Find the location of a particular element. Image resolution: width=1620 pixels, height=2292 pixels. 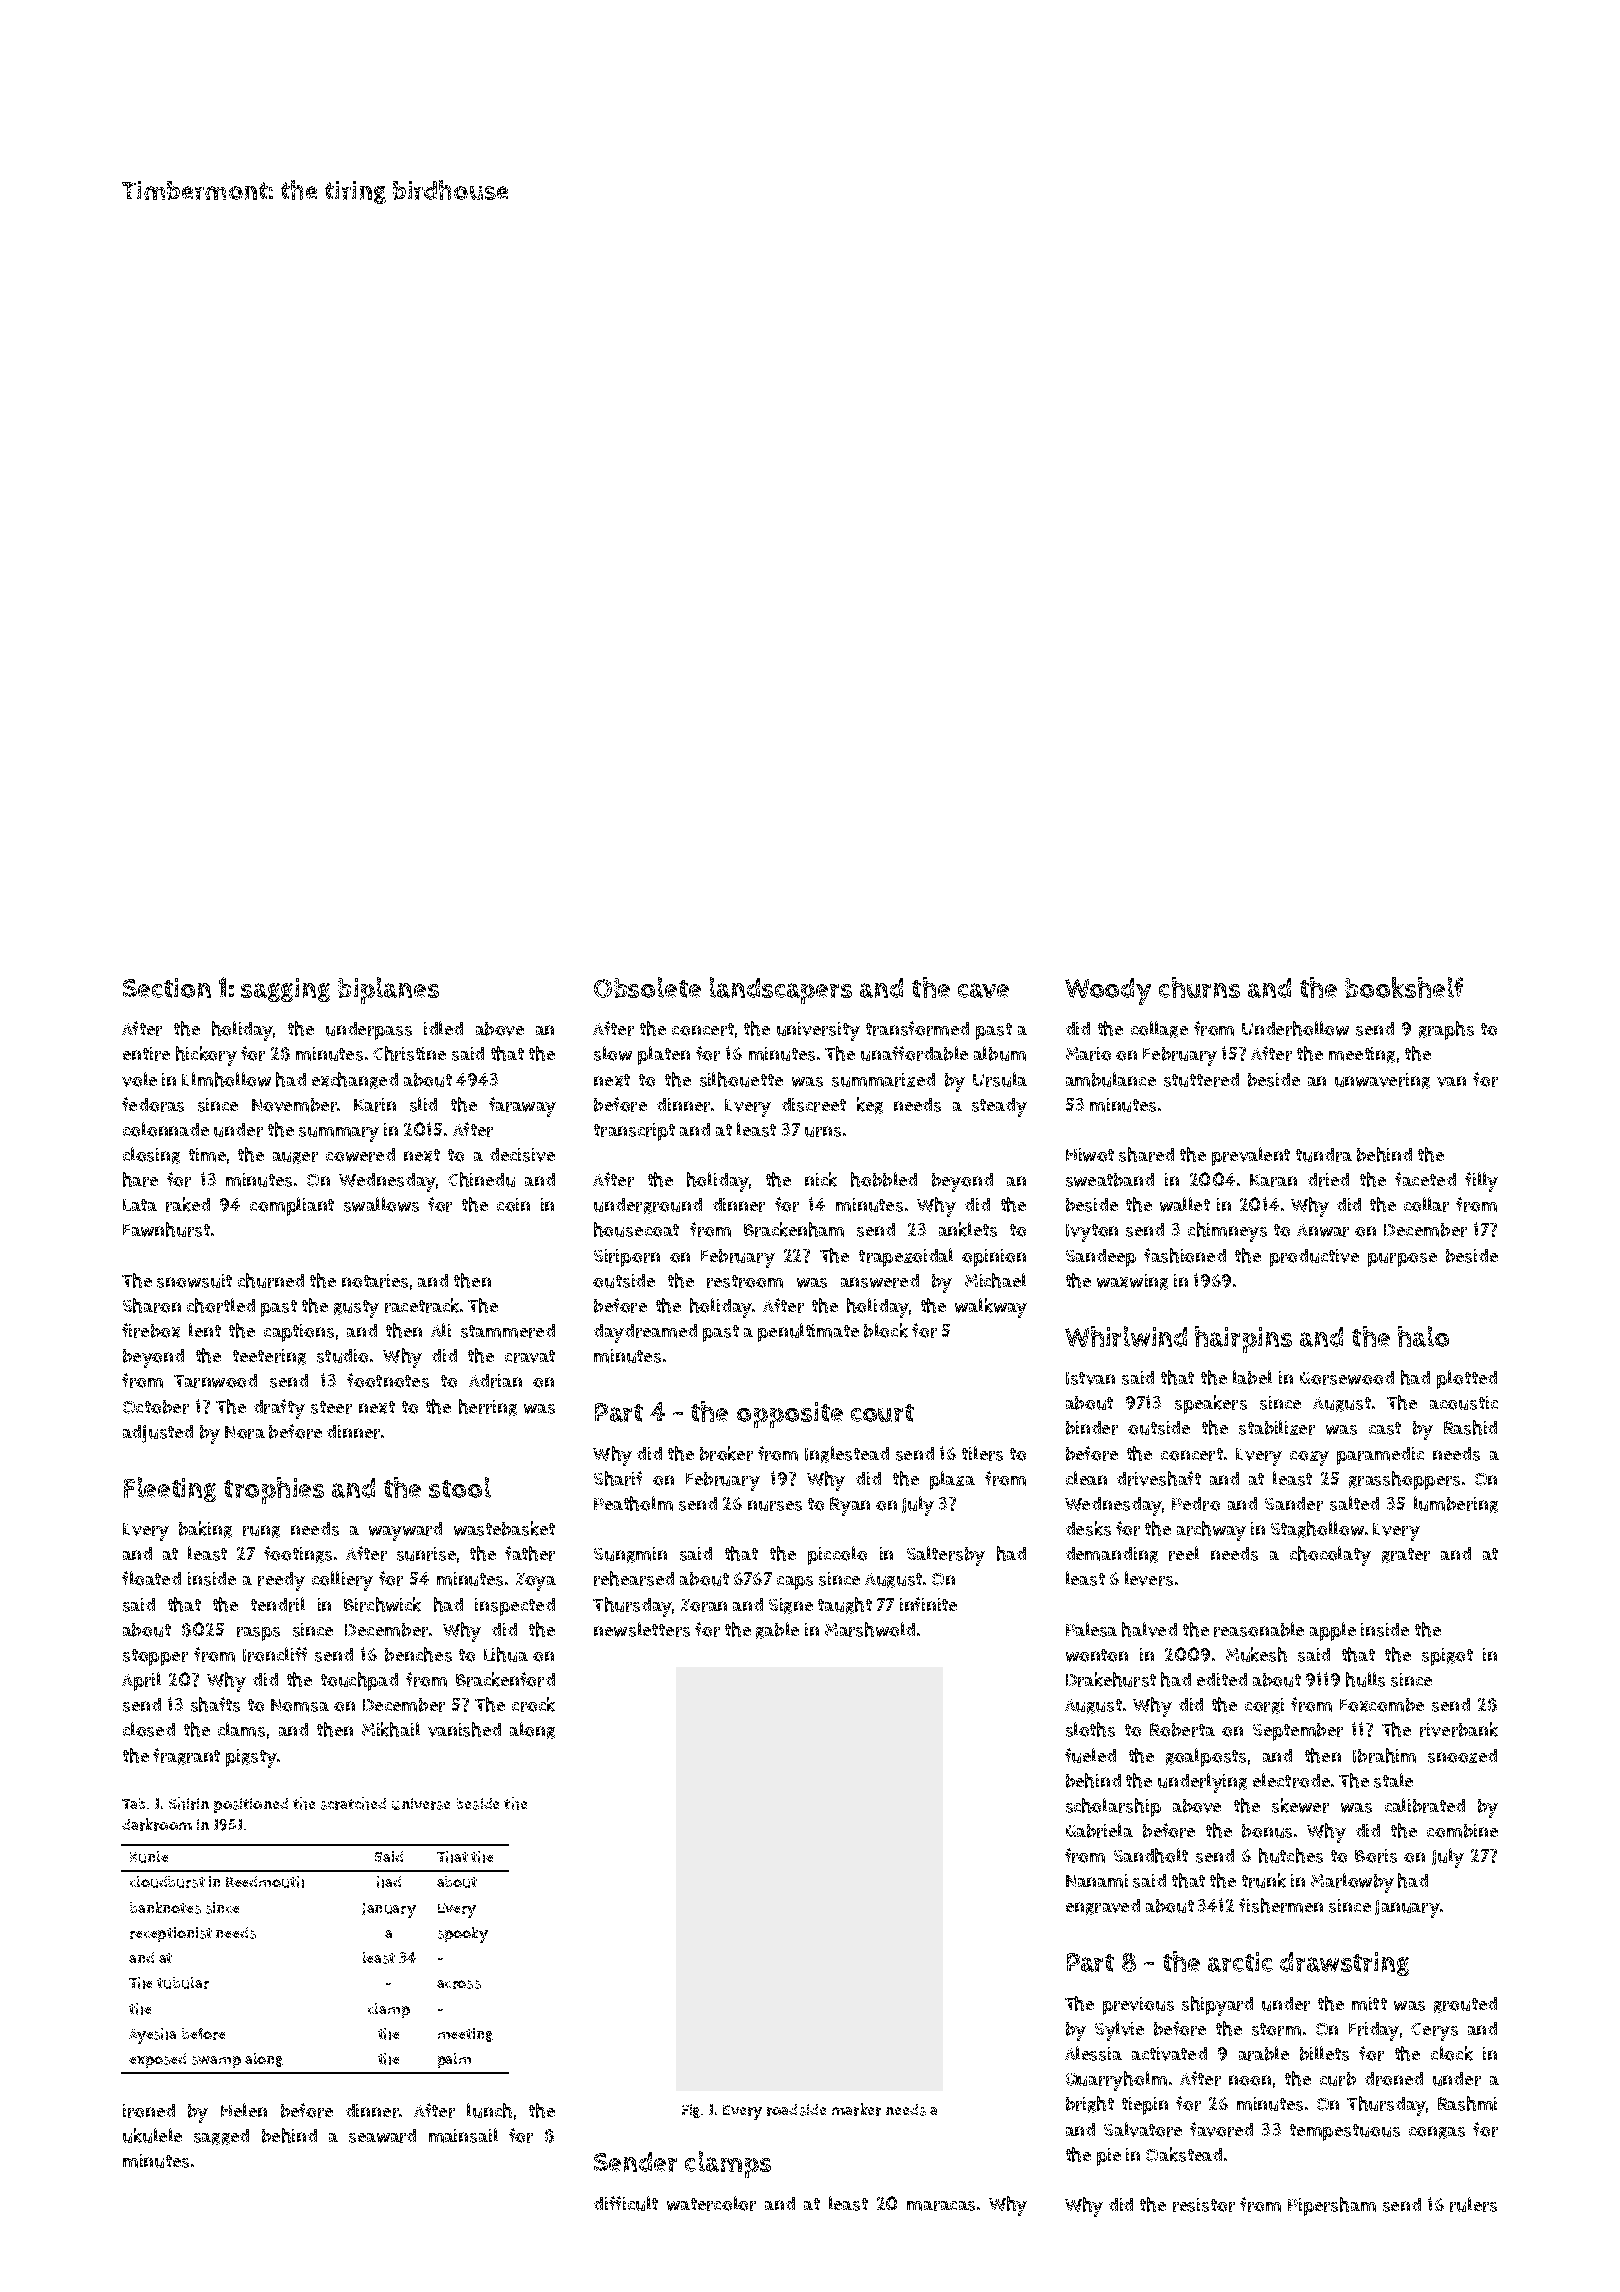

lunch is located at coordinates (489, 2110).
